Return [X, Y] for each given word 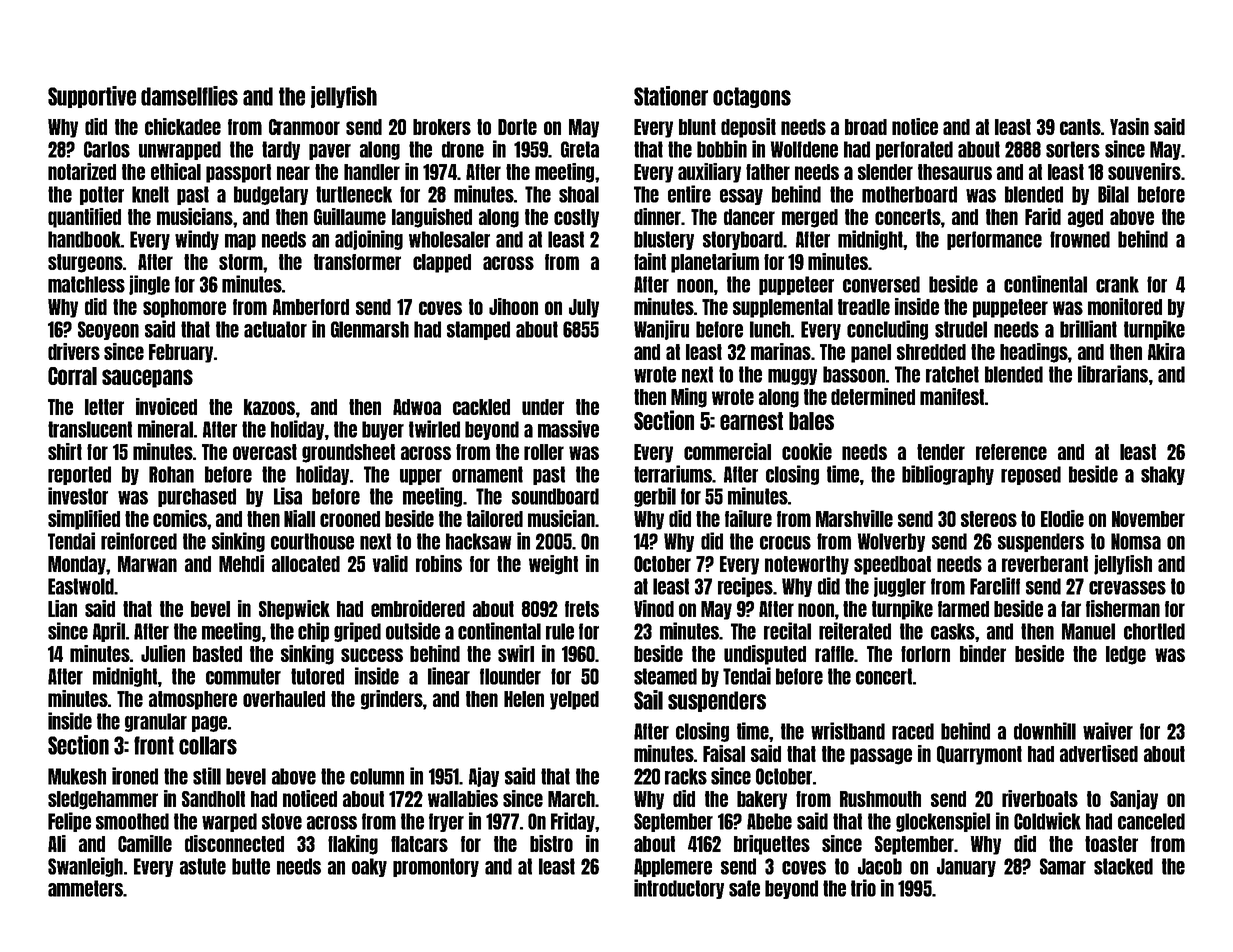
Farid [1043, 216]
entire [689, 194]
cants [1080, 127]
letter [104, 407]
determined [873, 396]
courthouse [312, 541]
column [377, 776]
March [571, 799]
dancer [749, 217]
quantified [84, 218]
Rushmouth [880, 799]
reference [1011, 452]
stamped [478, 330]
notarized [82, 171]
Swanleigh [85, 867]
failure [748, 518]
